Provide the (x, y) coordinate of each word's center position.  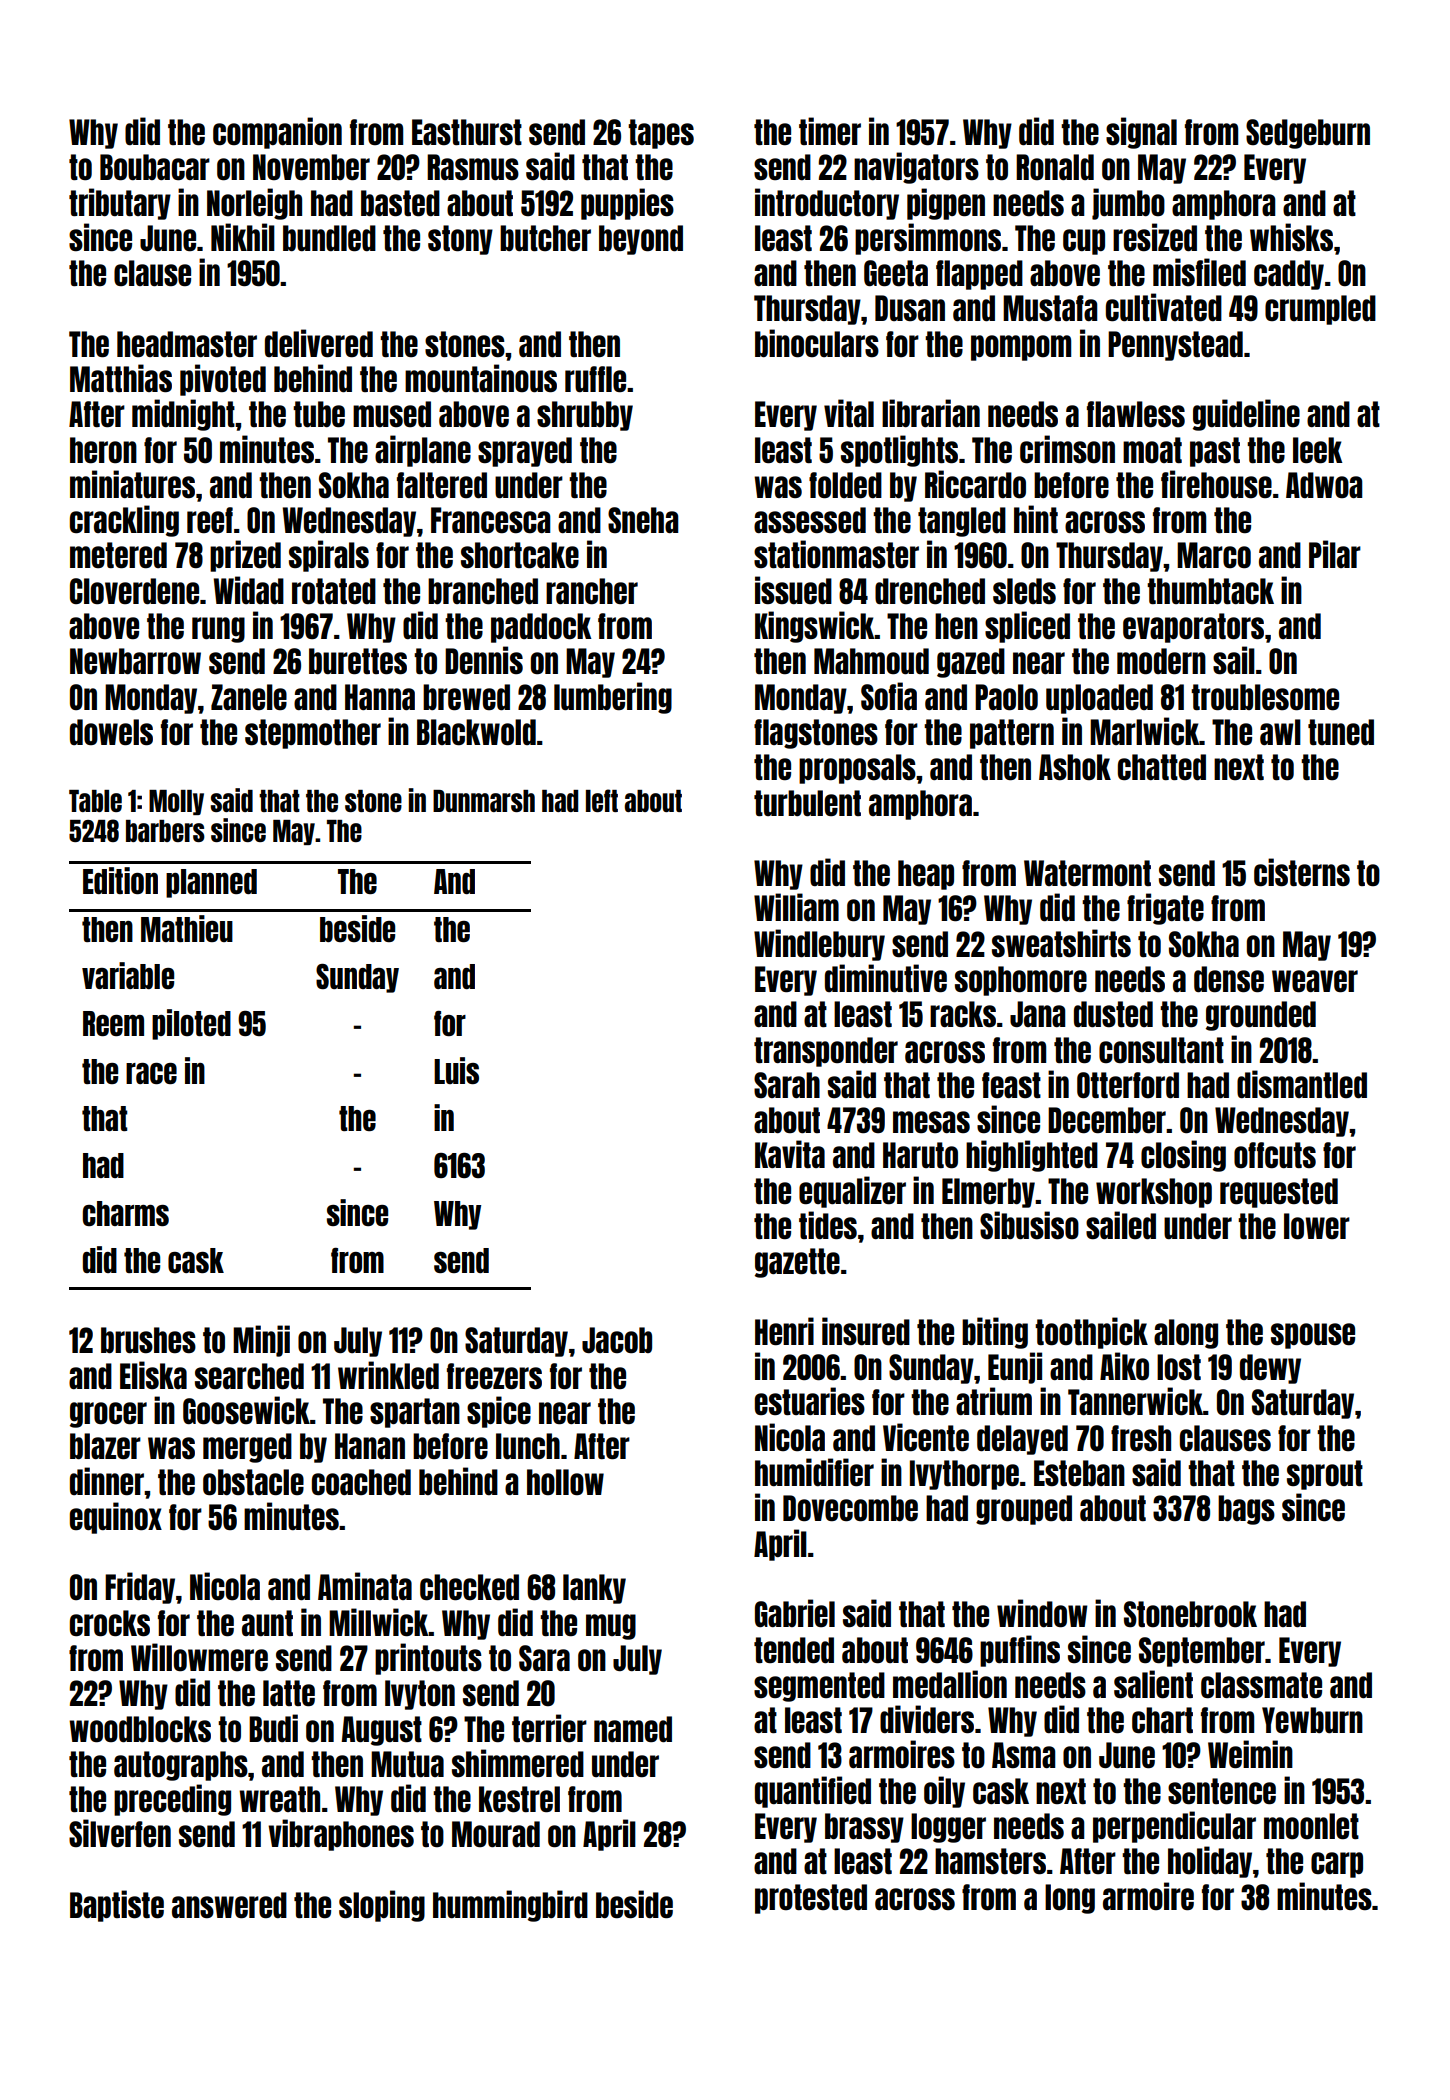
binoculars (817, 343)
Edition (120, 880)
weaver (1315, 981)
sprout (1325, 1475)
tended (794, 1650)
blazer (105, 1446)
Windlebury (819, 945)
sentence (1222, 1791)
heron (103, 450)
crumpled (1320, 310)
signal (1141, 133)
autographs (181, 1766)
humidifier (814, 1472)
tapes (661, 134)
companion (277, 133)
